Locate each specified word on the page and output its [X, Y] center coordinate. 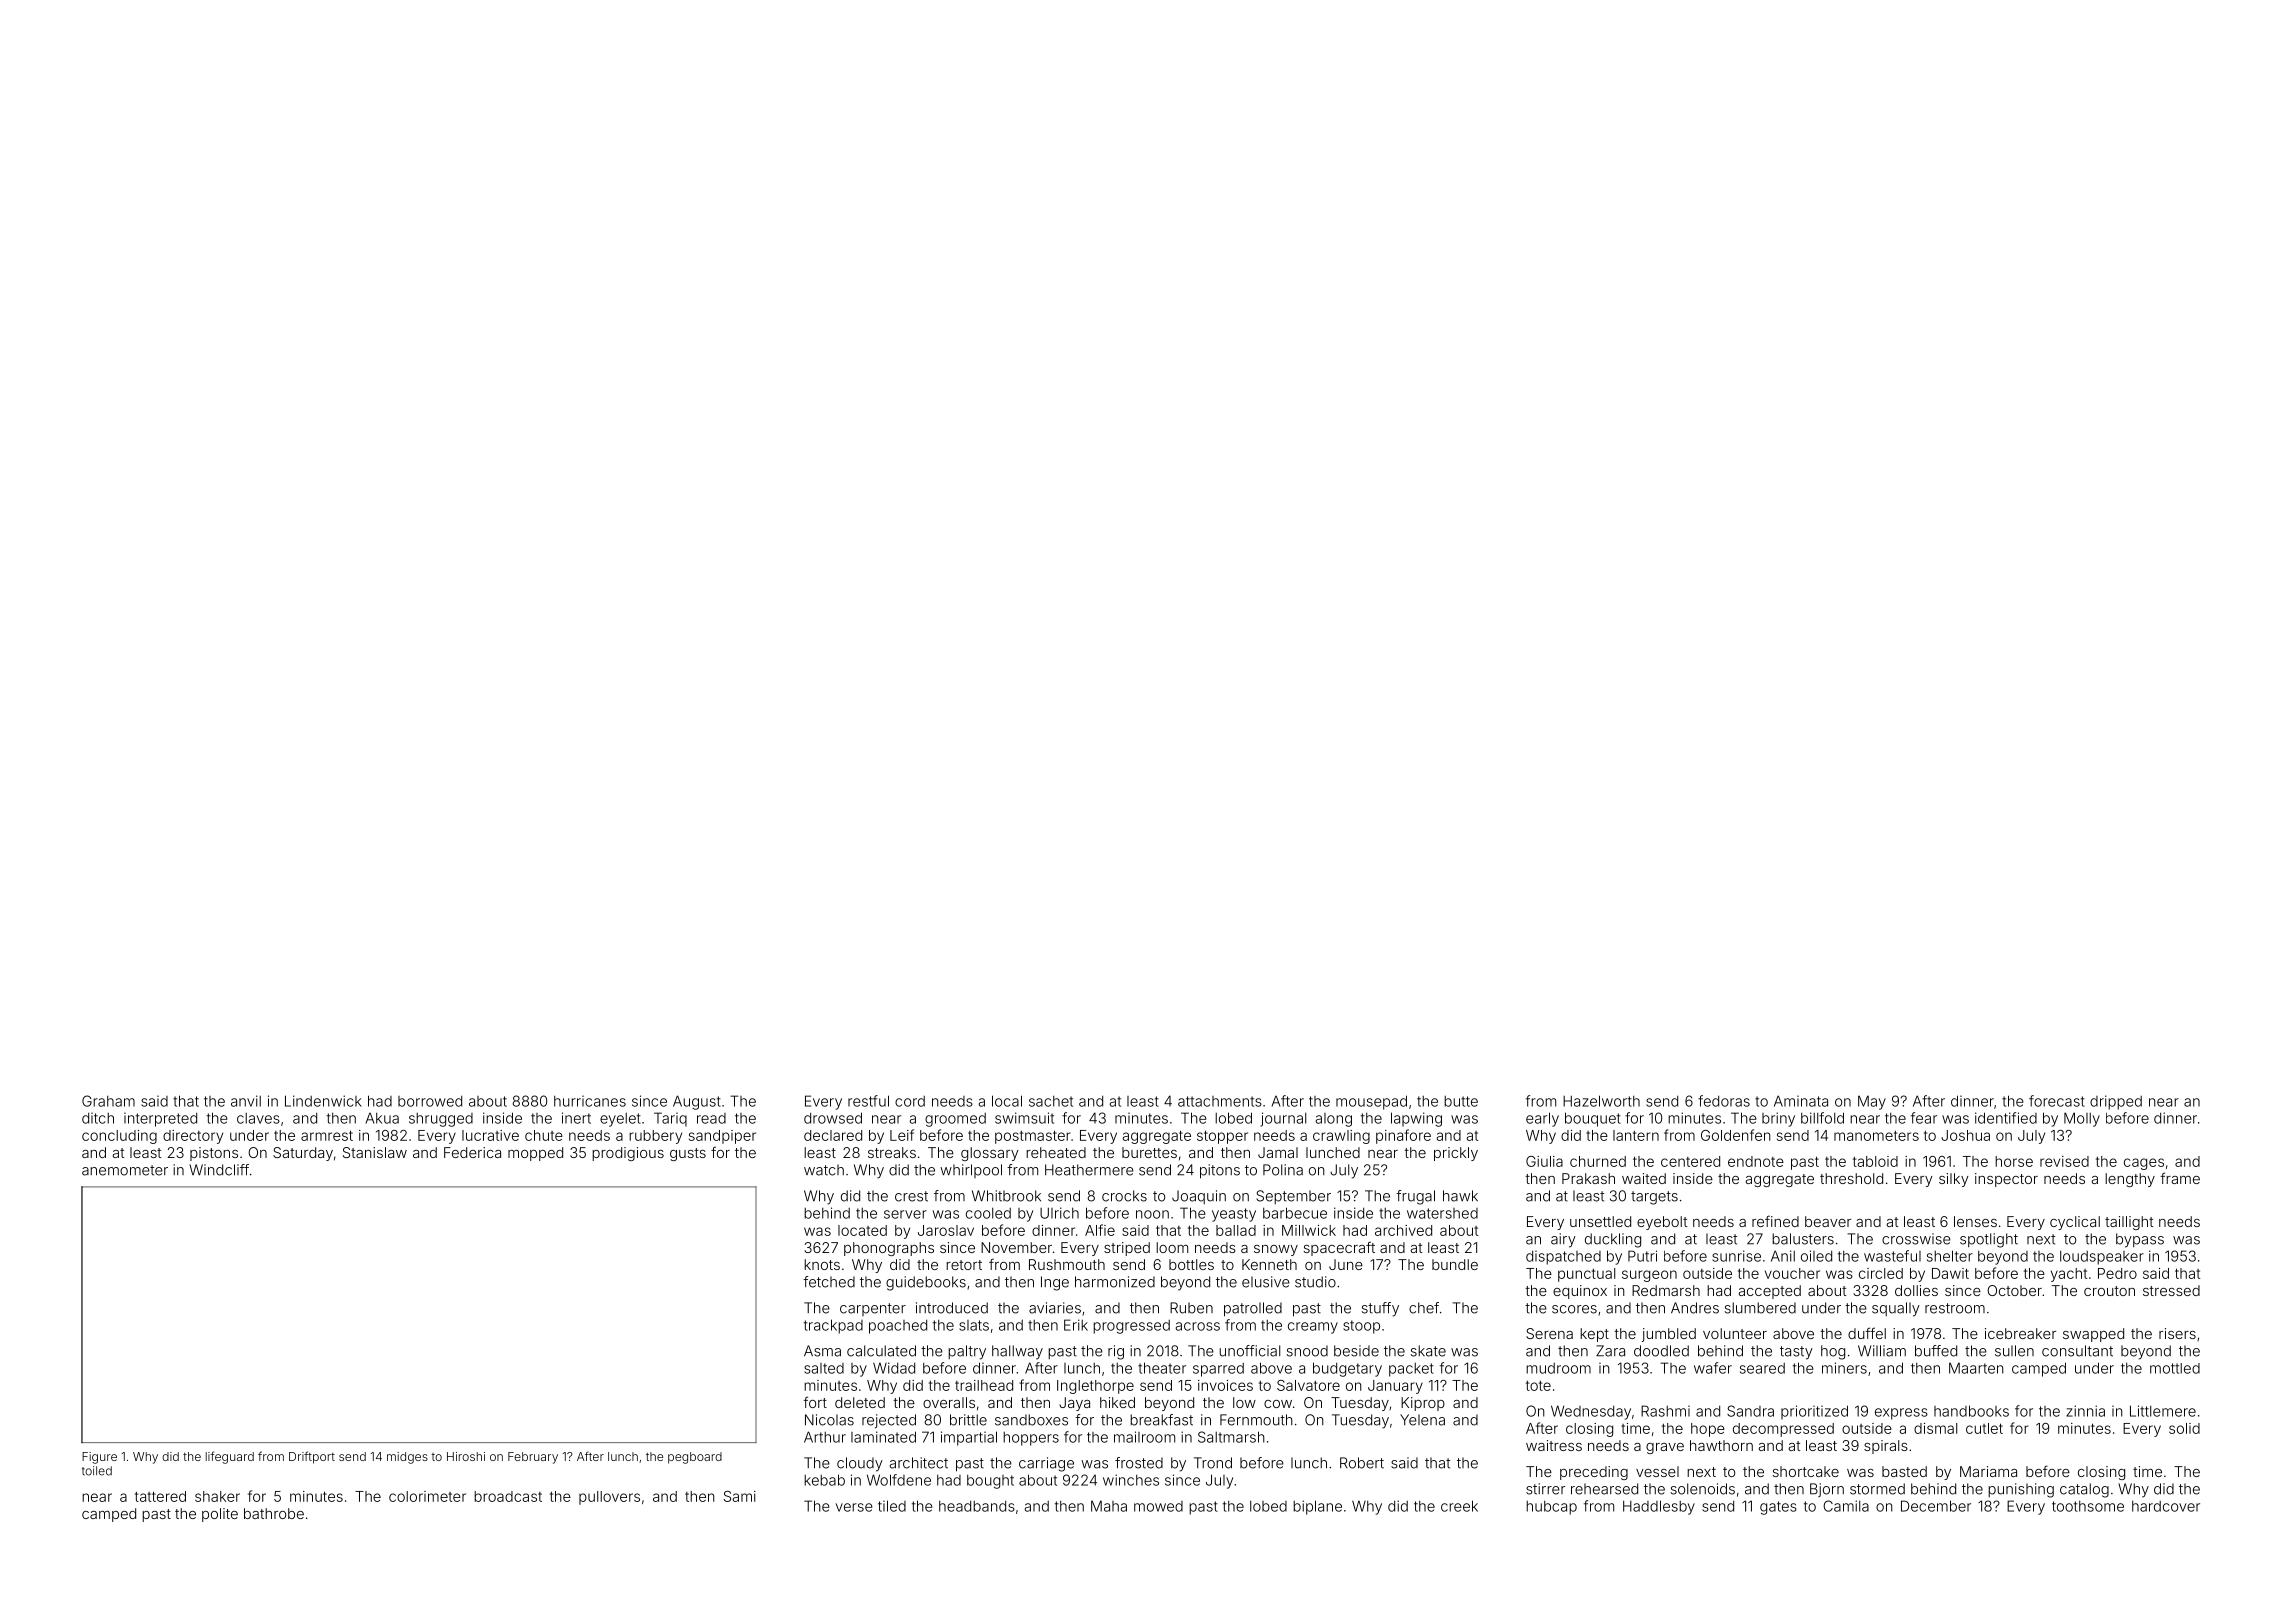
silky [1954, 1180]
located [862, 1230]
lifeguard [230, 1457]
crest [911, 1196]
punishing [2021, 1490]
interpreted [160, 1120]
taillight [2129, 1223]
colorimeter [427, 1496]
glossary [990, 1154]
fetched [829, 1282]
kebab [824, 1480]
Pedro [2117, 1273]
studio [1315, 1282]
